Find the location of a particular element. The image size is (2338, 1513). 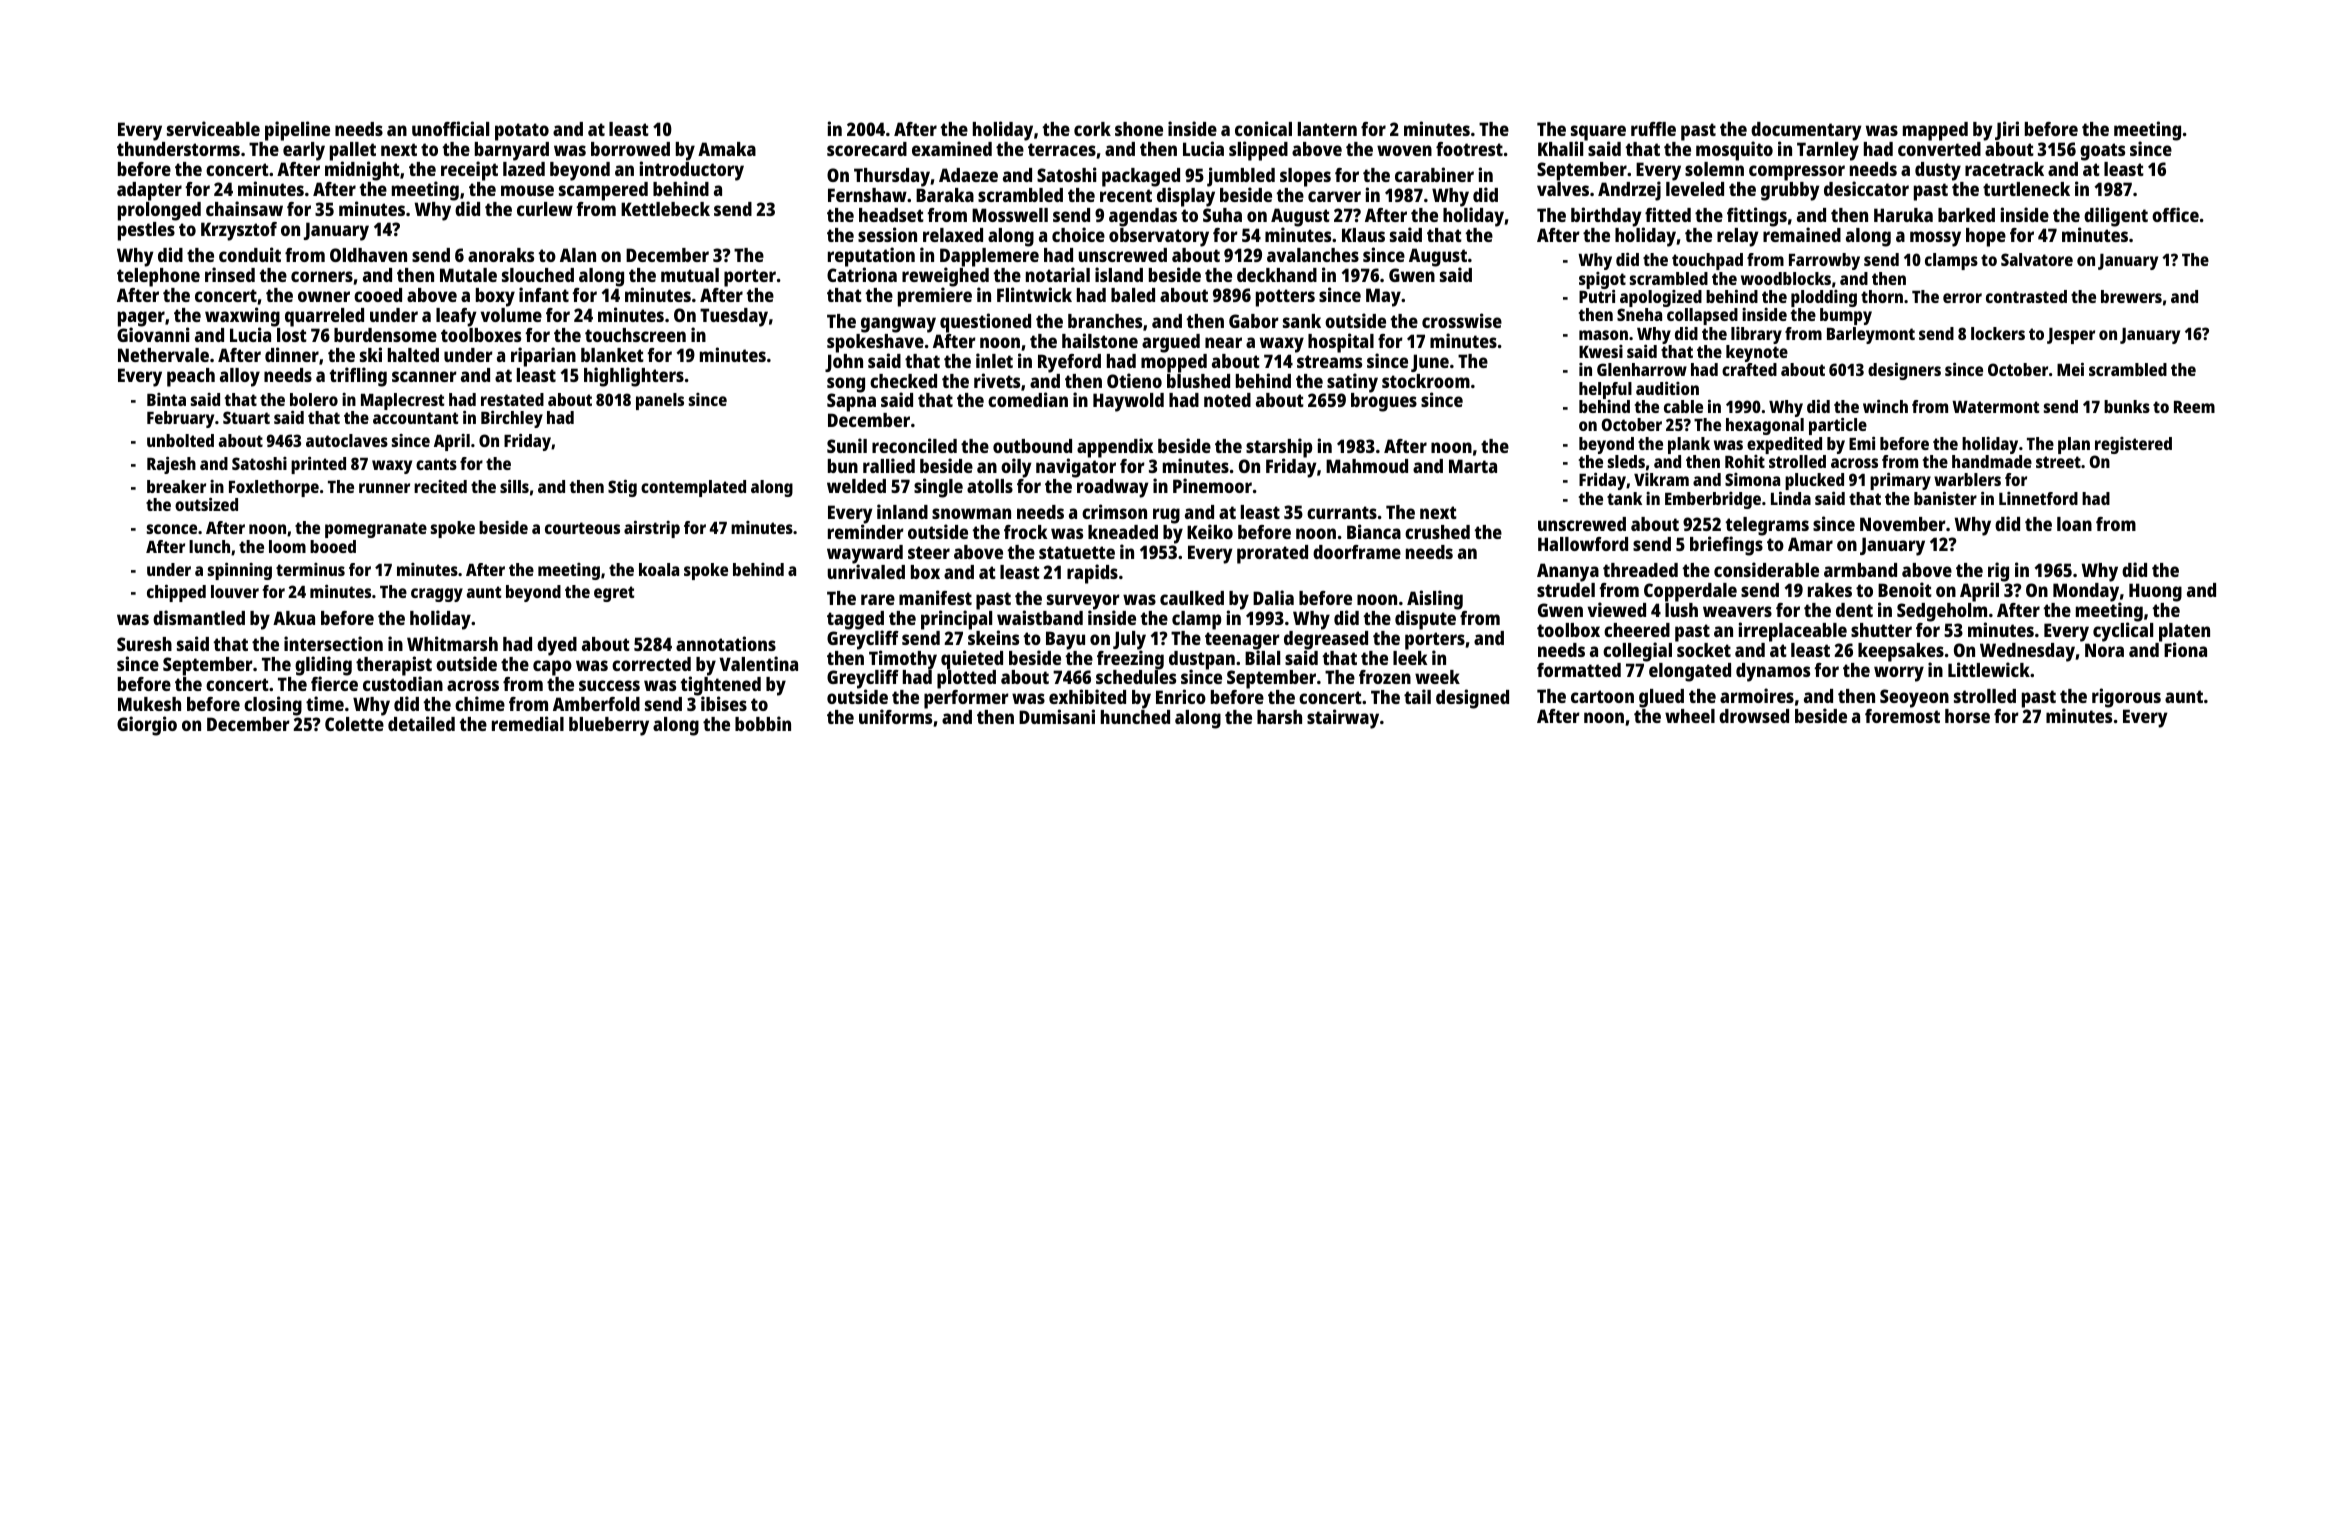

adapter is located at coordinates (149, 191).
